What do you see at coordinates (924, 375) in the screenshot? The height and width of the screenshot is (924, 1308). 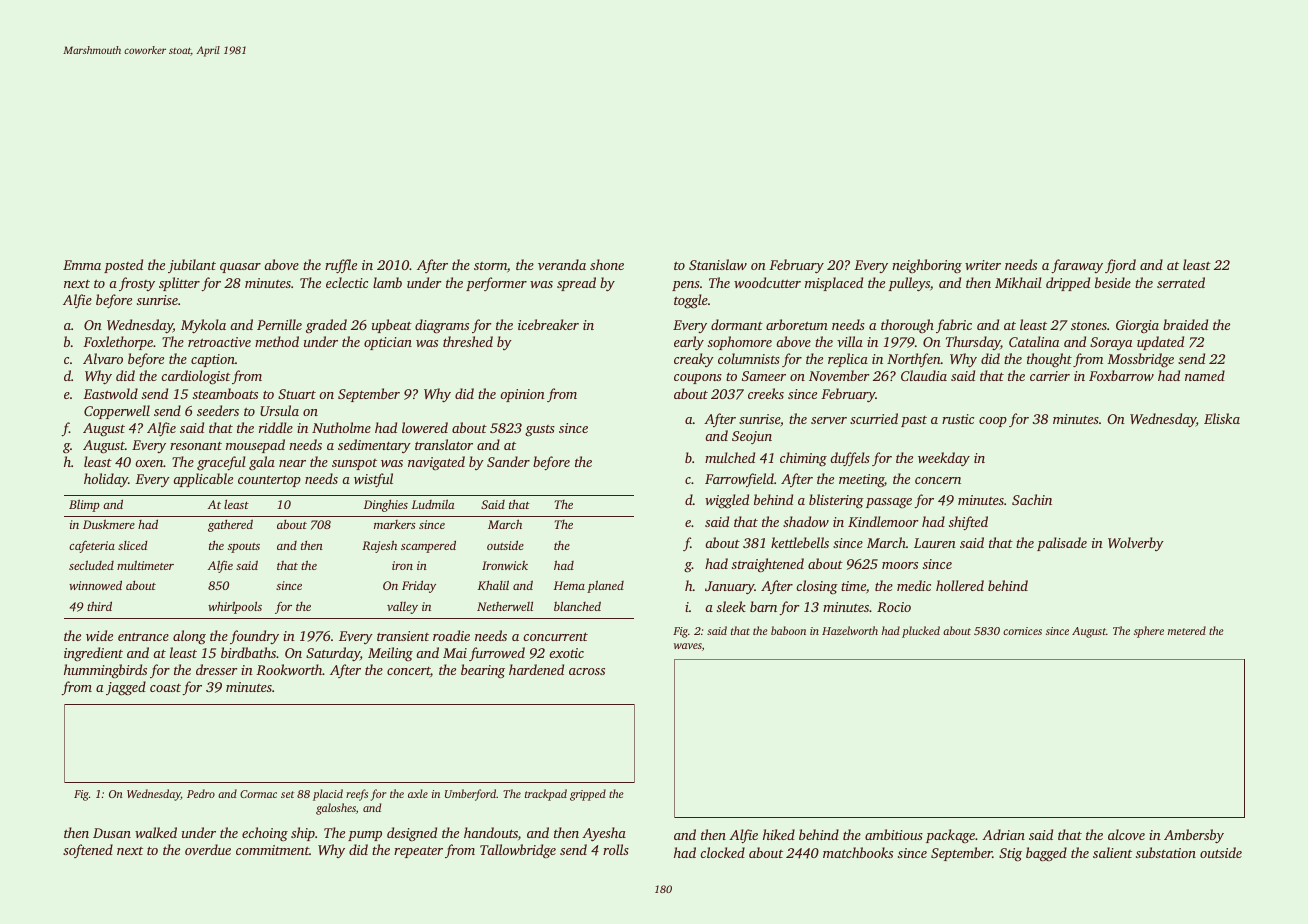 I see `Claudia` at bounding box center [924, 375].
